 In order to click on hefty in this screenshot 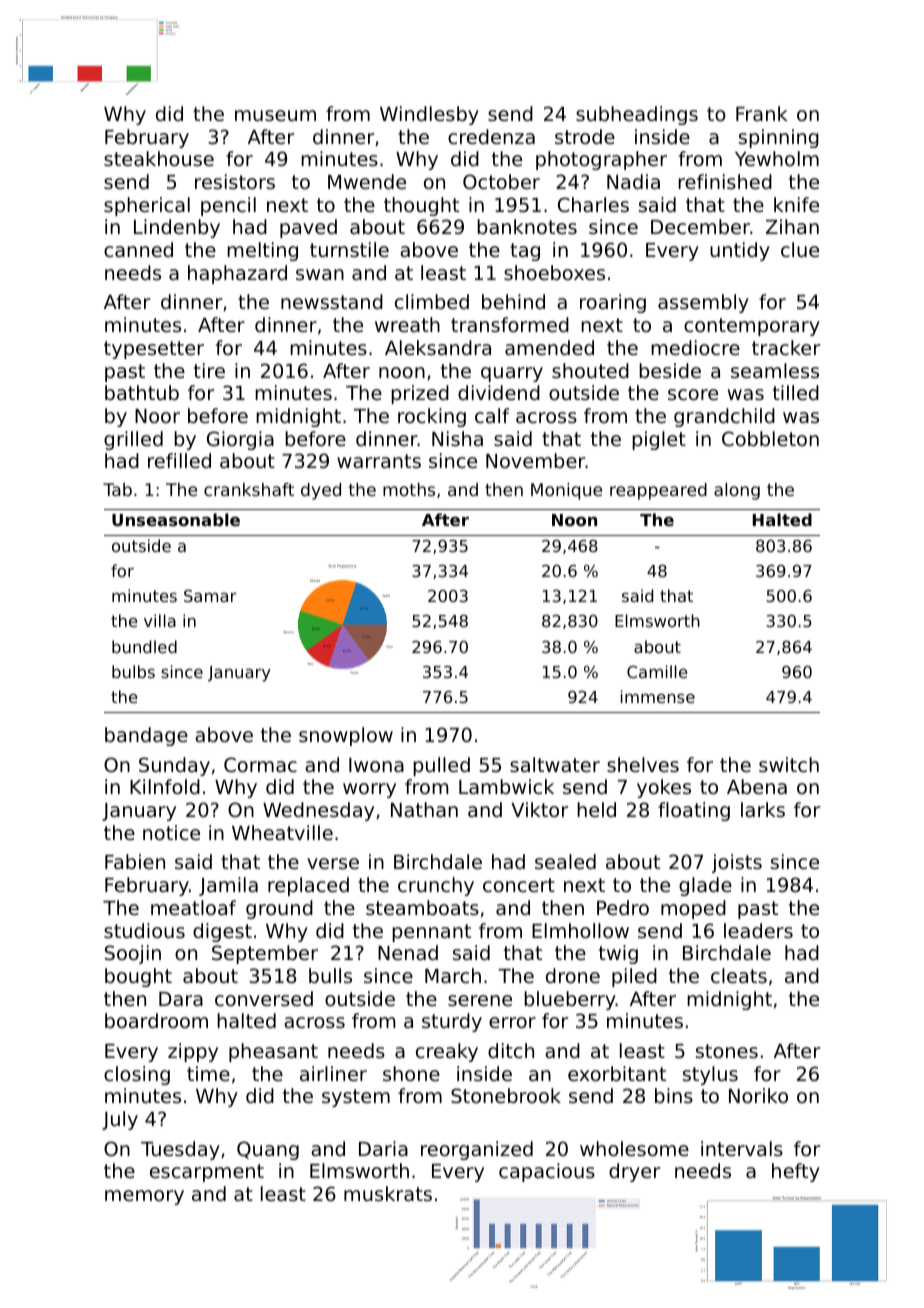, I will do `click(796, 1172)`.
